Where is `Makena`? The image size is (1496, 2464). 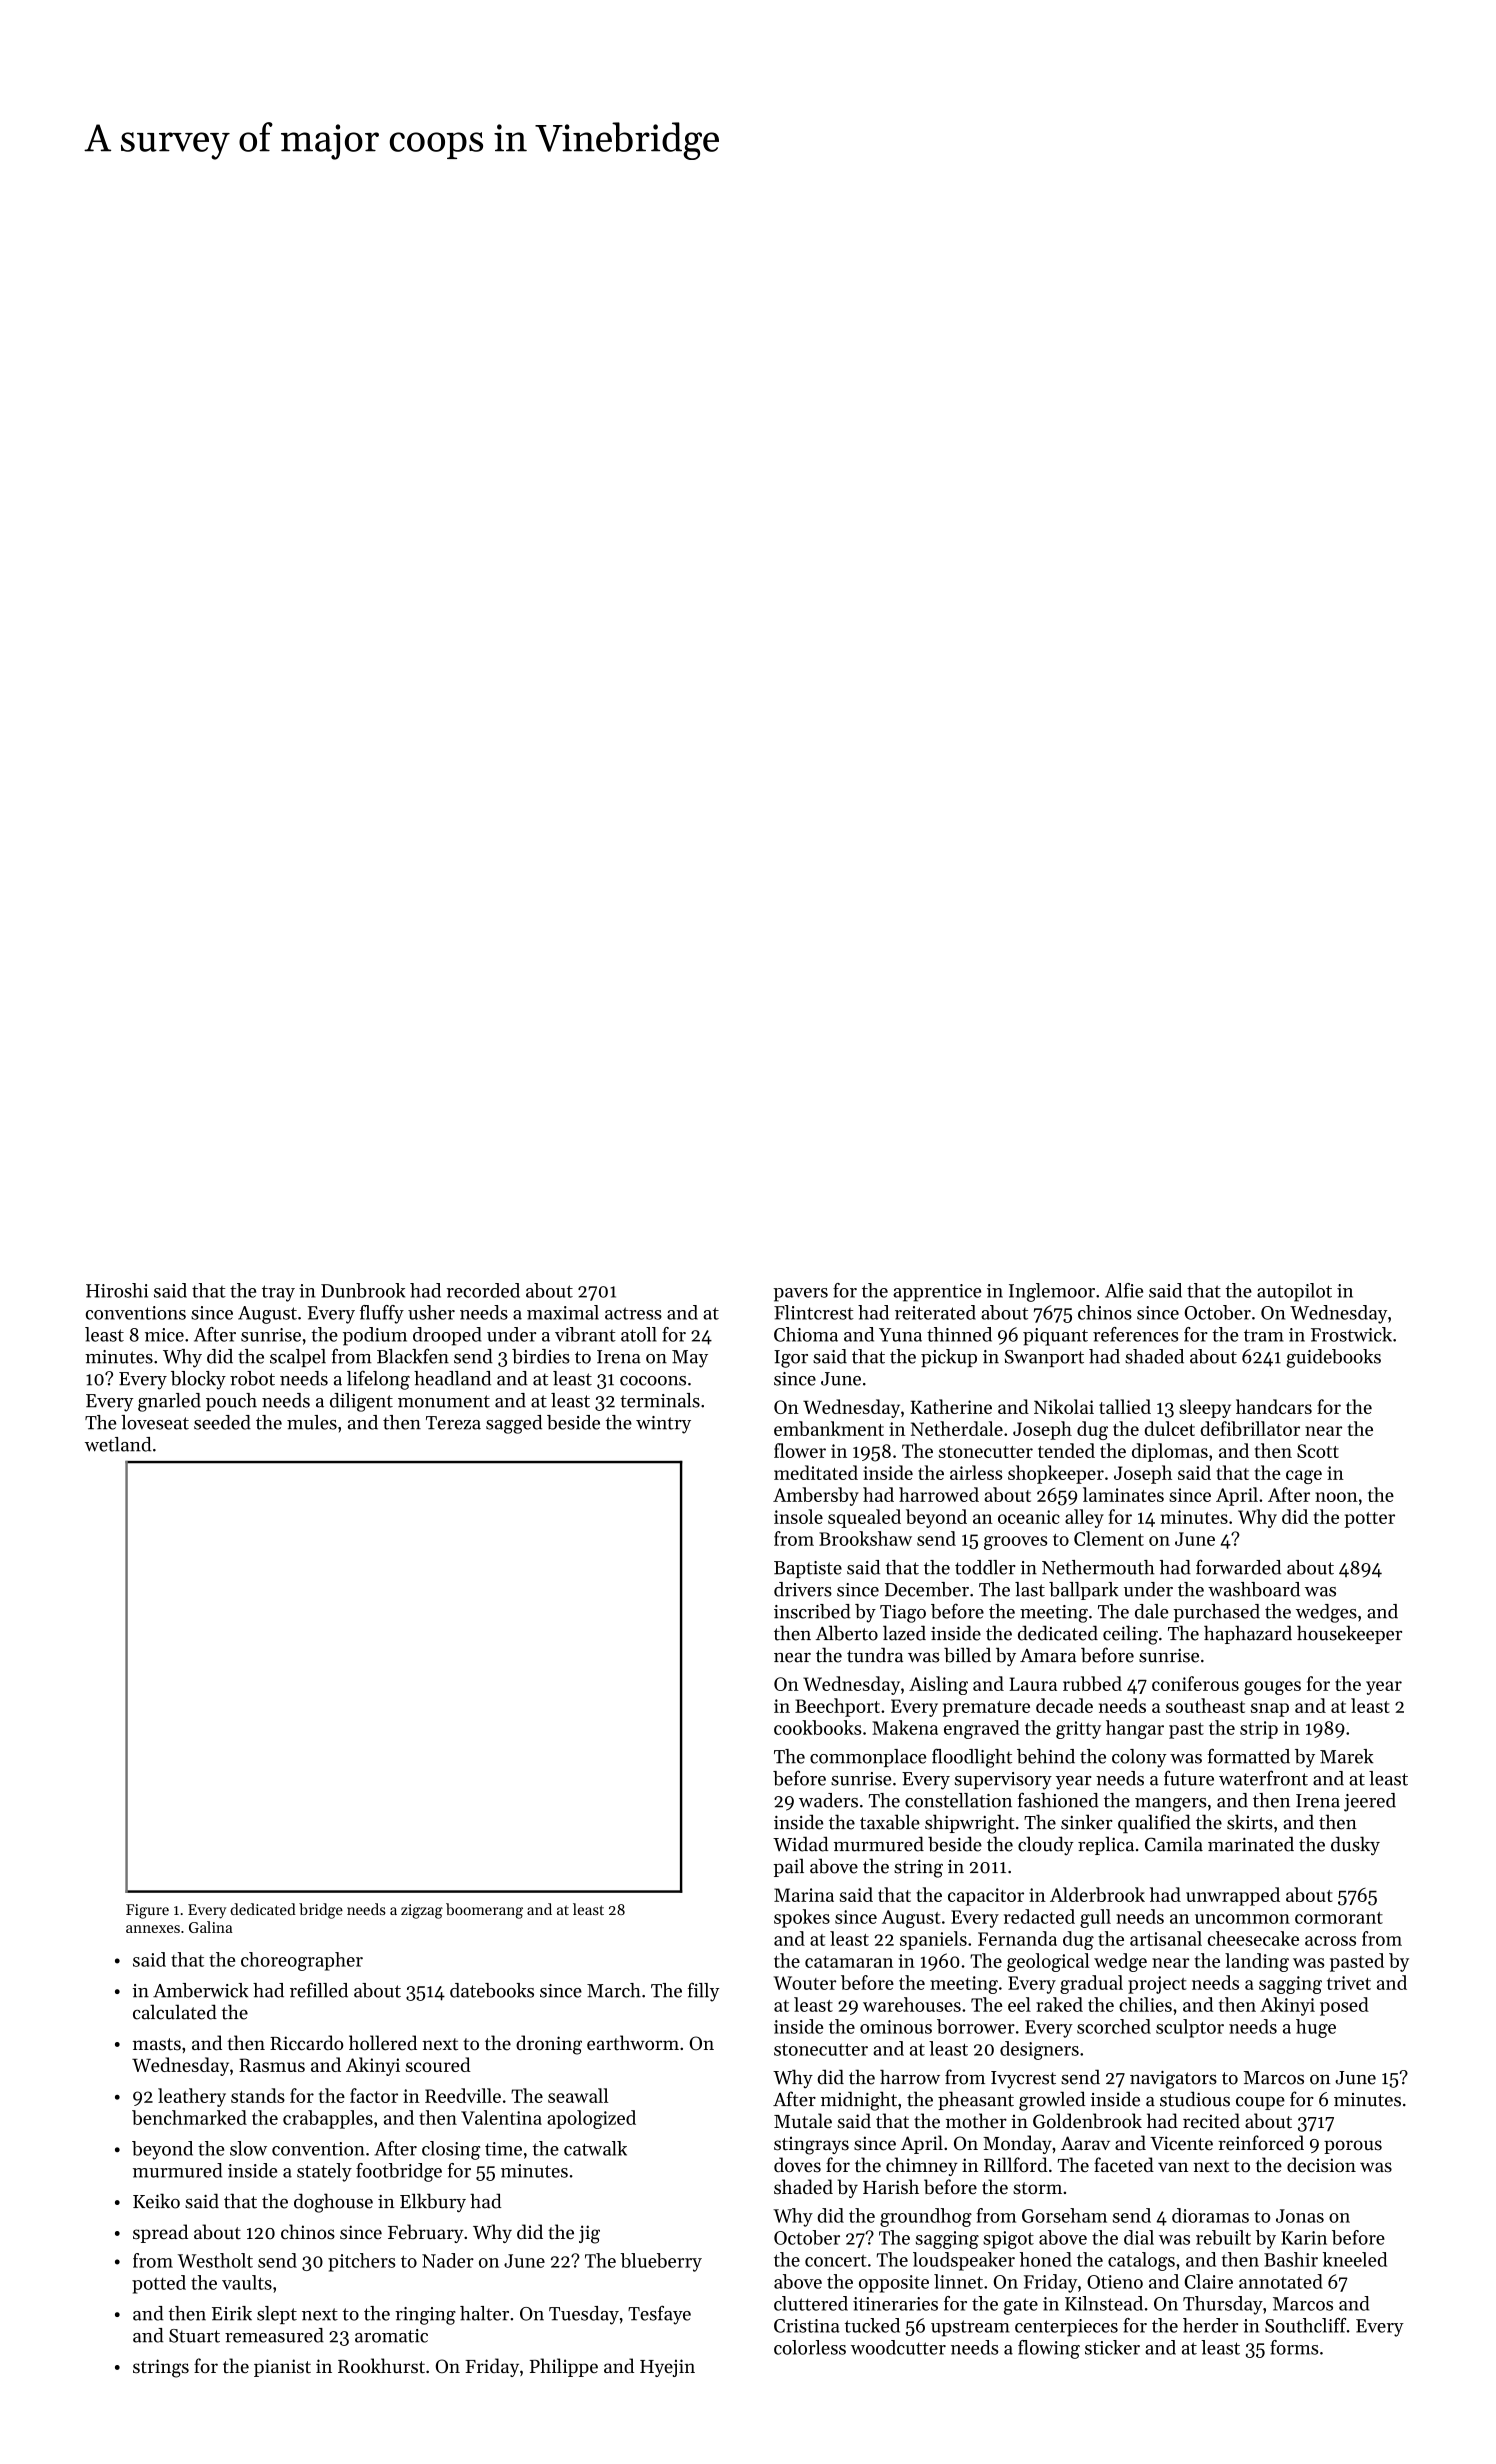 Makena is located at coordinates (905, 1727).
